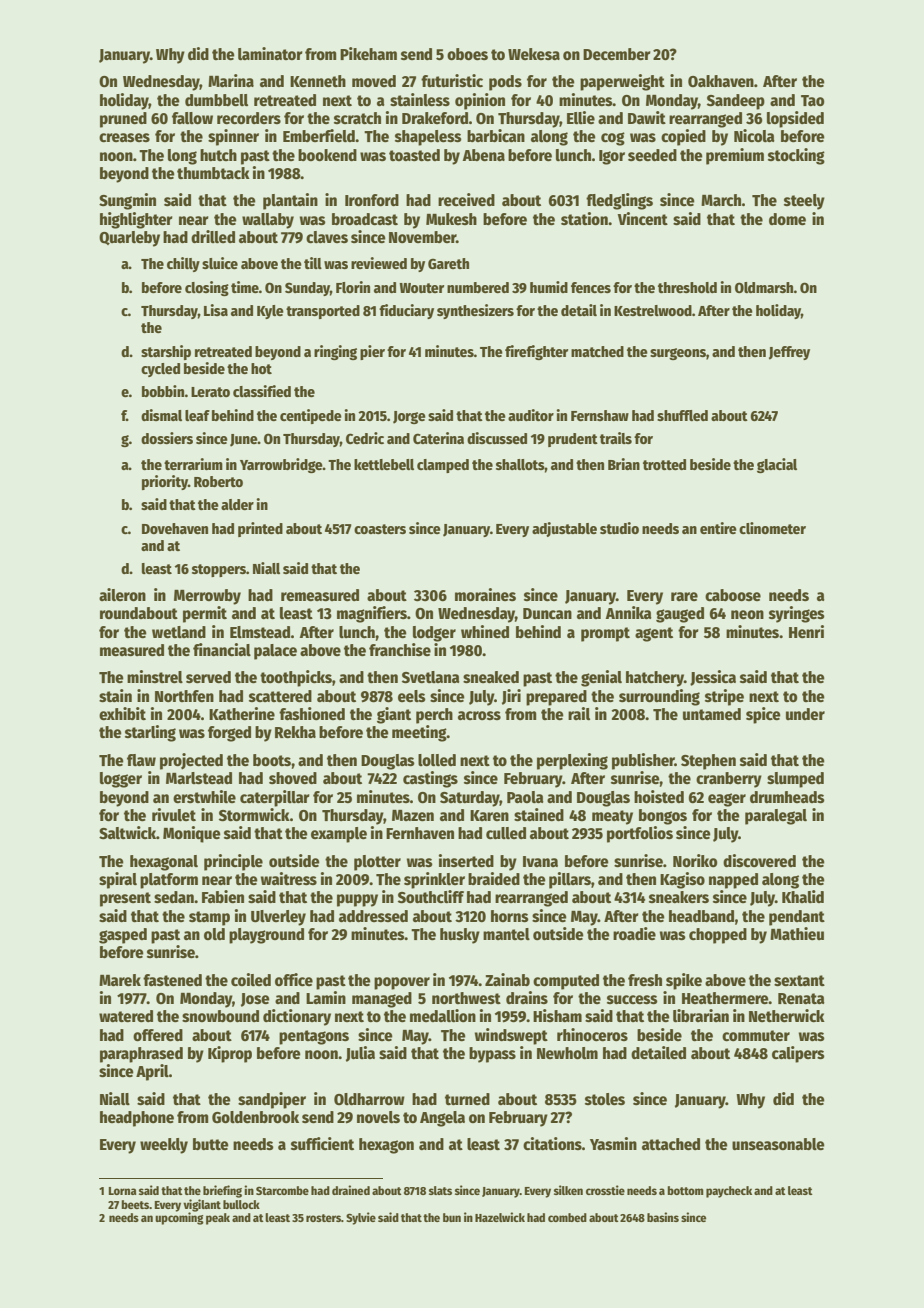 This screenshot has height=1308, width=924. Describe the element at coordinates (777, 465) in the screenshot. I see `glacial` at that location.
